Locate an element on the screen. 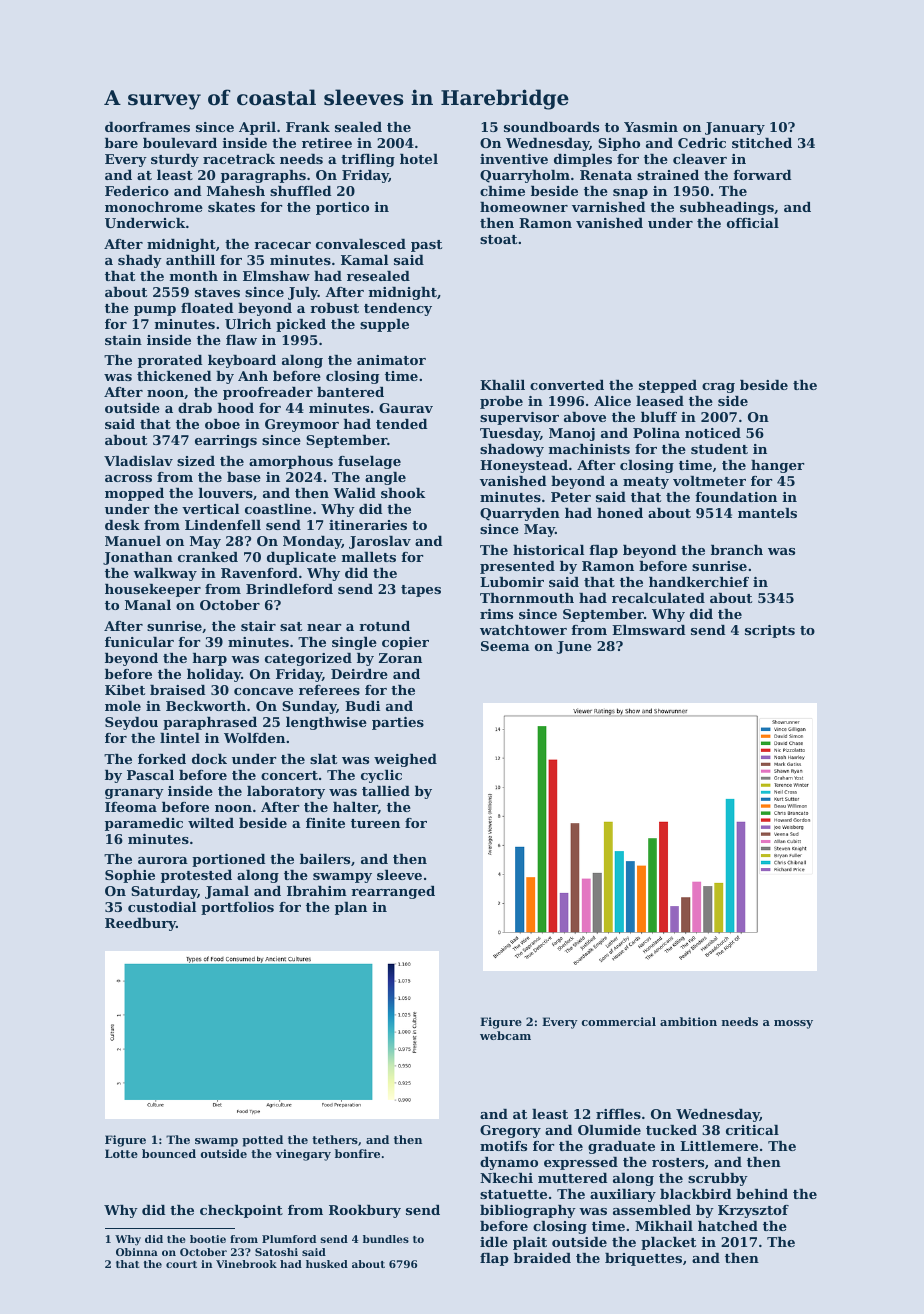  checkpoint is located at coordinates (241, 1211).
